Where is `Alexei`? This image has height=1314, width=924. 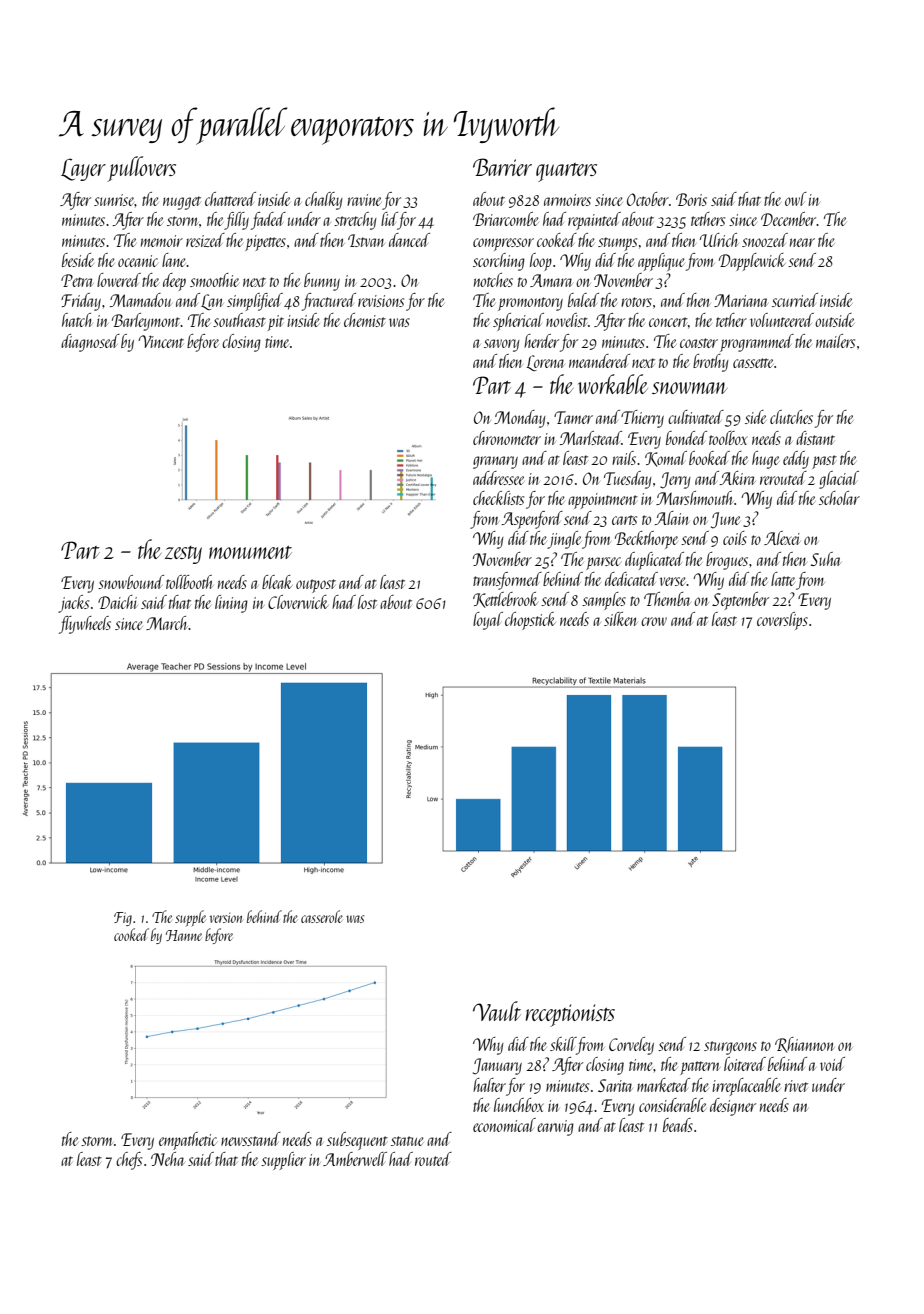
Alexei is located at coordinates (782, 538).
